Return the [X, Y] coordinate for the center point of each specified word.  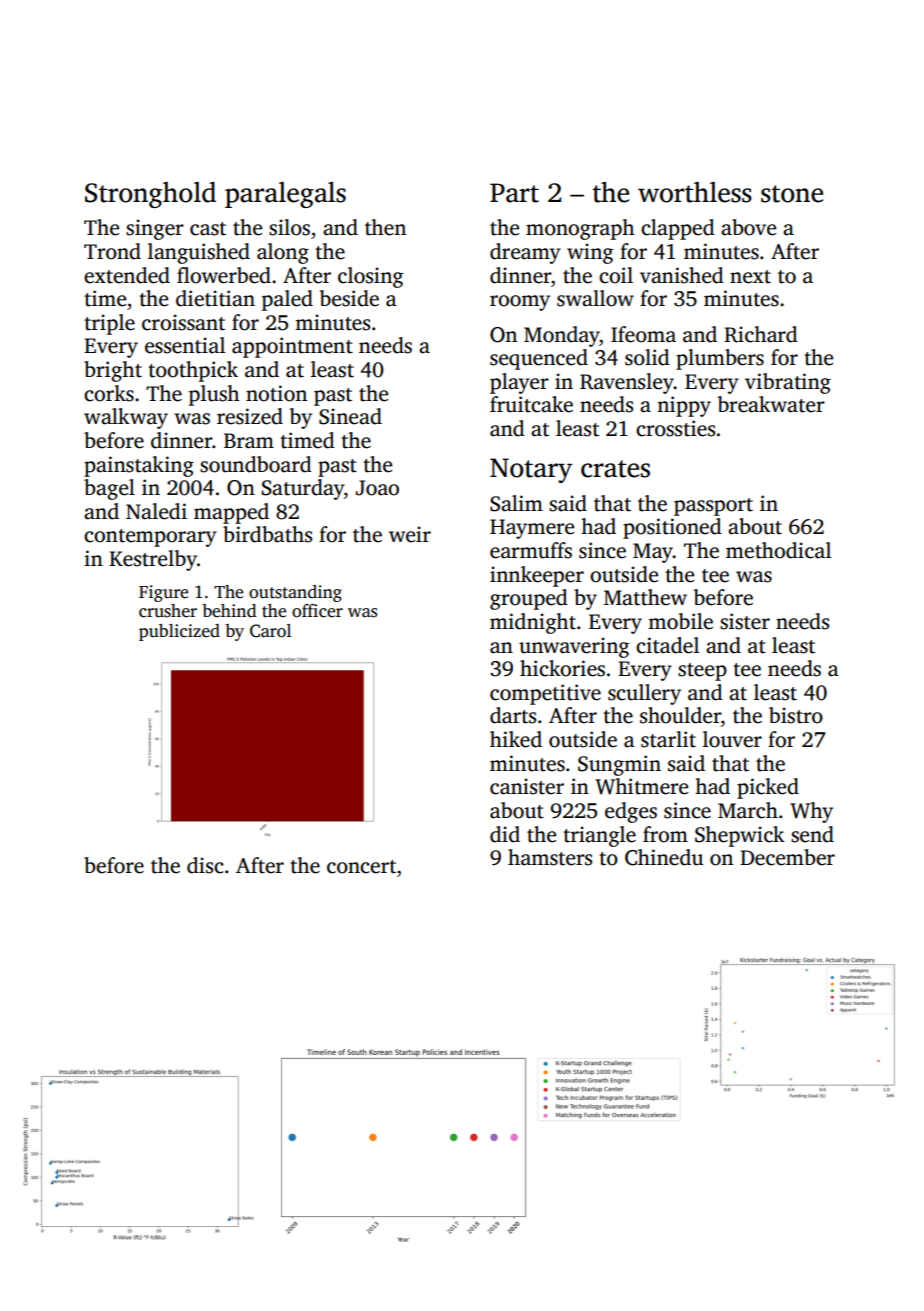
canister [527, 786]
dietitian [215, 298]
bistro [796, 715]
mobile [680, 621]
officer [317, 611]
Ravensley [627, 383]
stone [792, 194]
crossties [675, 428]
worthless [695, 192]
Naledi [156, 511]
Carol [270, 631]
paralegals [285, 195]
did [505, 834]
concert [361, 867]
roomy [520, 303]
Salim [516, 503]
